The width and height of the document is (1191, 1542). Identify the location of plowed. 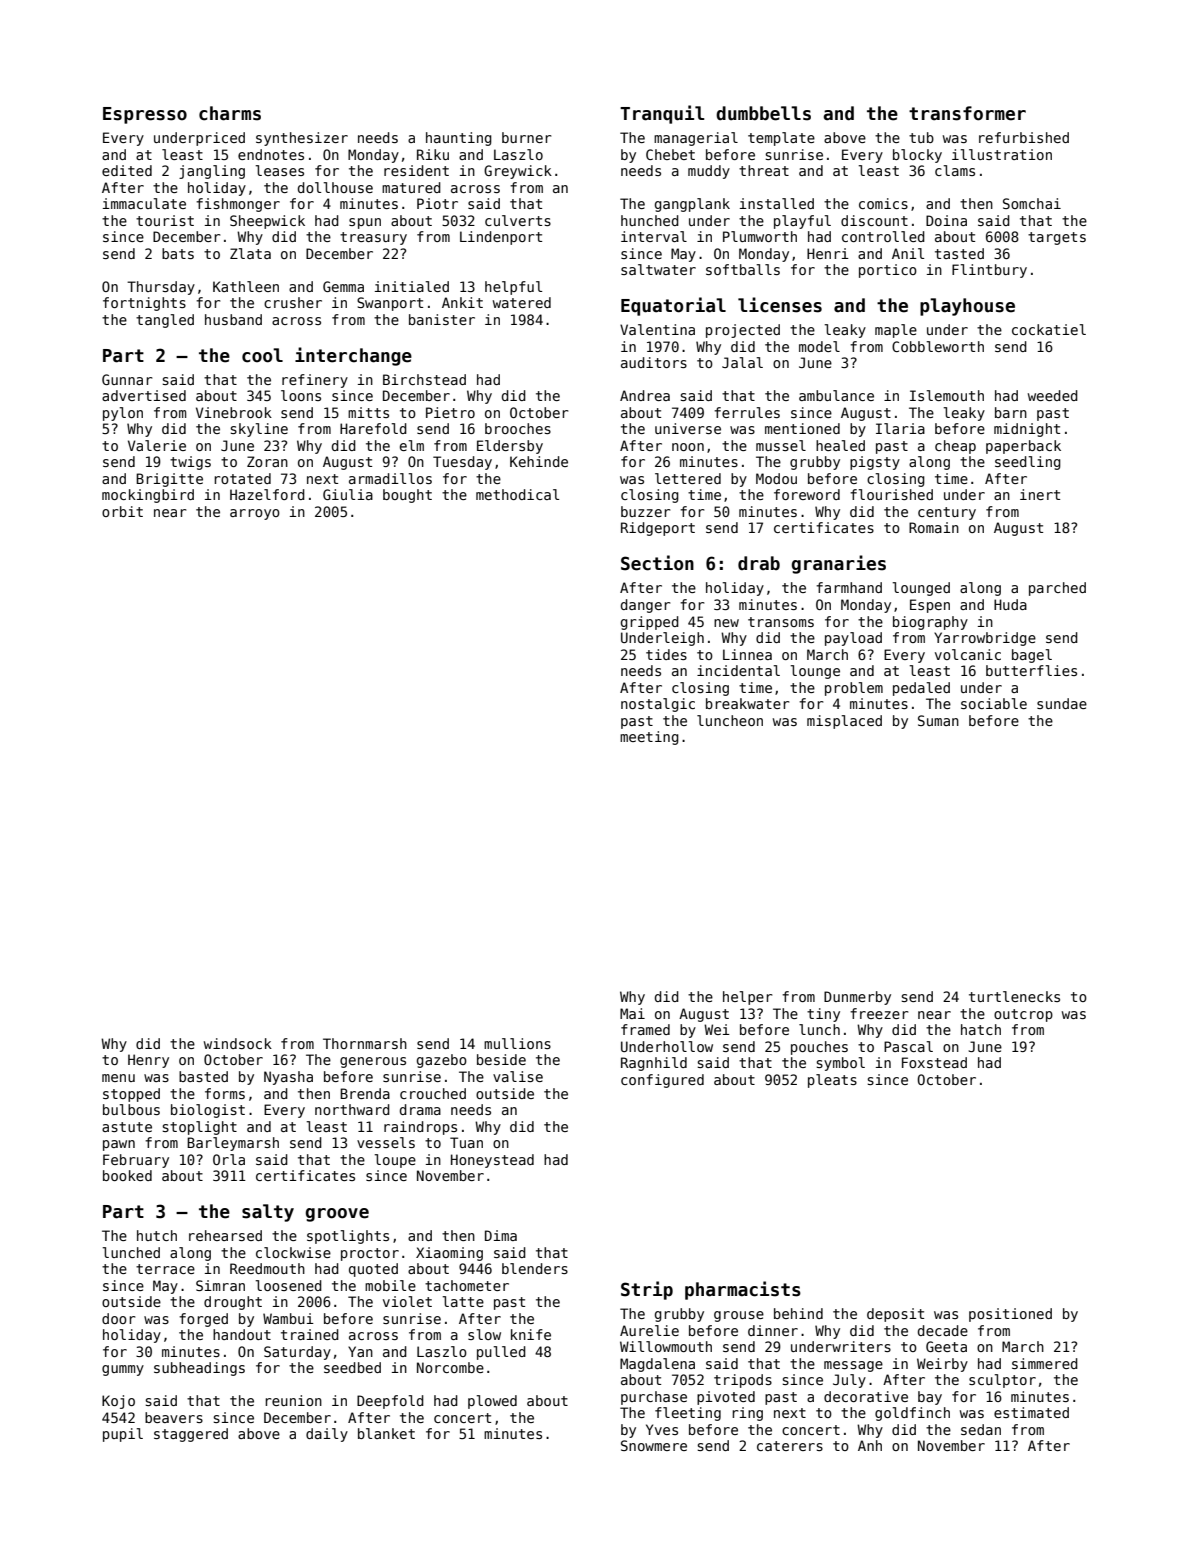
(492, 1402).
